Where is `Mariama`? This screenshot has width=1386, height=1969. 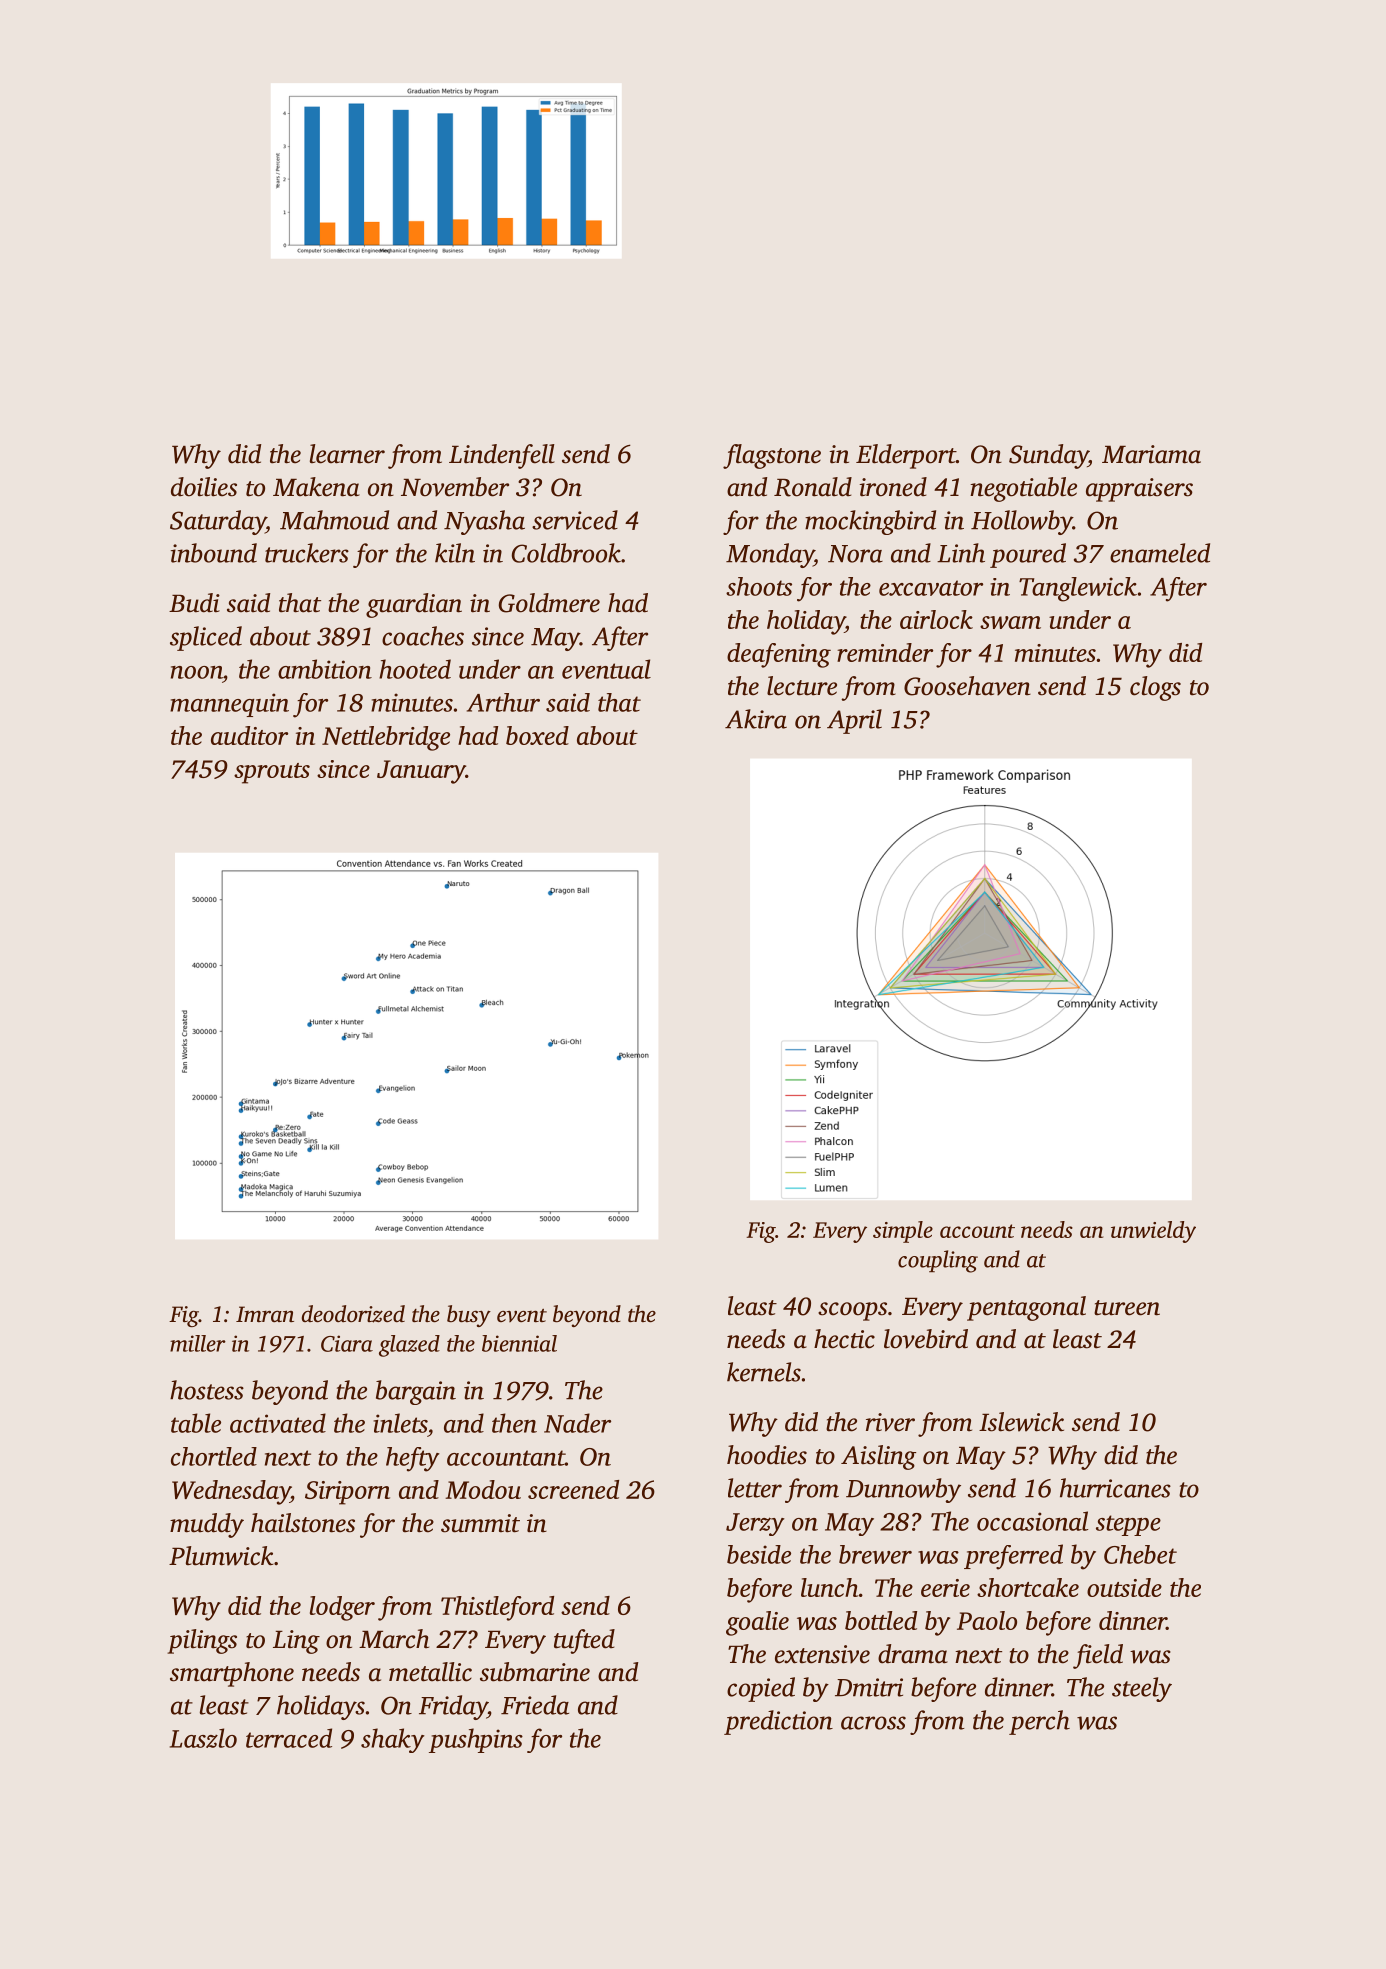
Mariama is located at coordinates (1151, 454).
